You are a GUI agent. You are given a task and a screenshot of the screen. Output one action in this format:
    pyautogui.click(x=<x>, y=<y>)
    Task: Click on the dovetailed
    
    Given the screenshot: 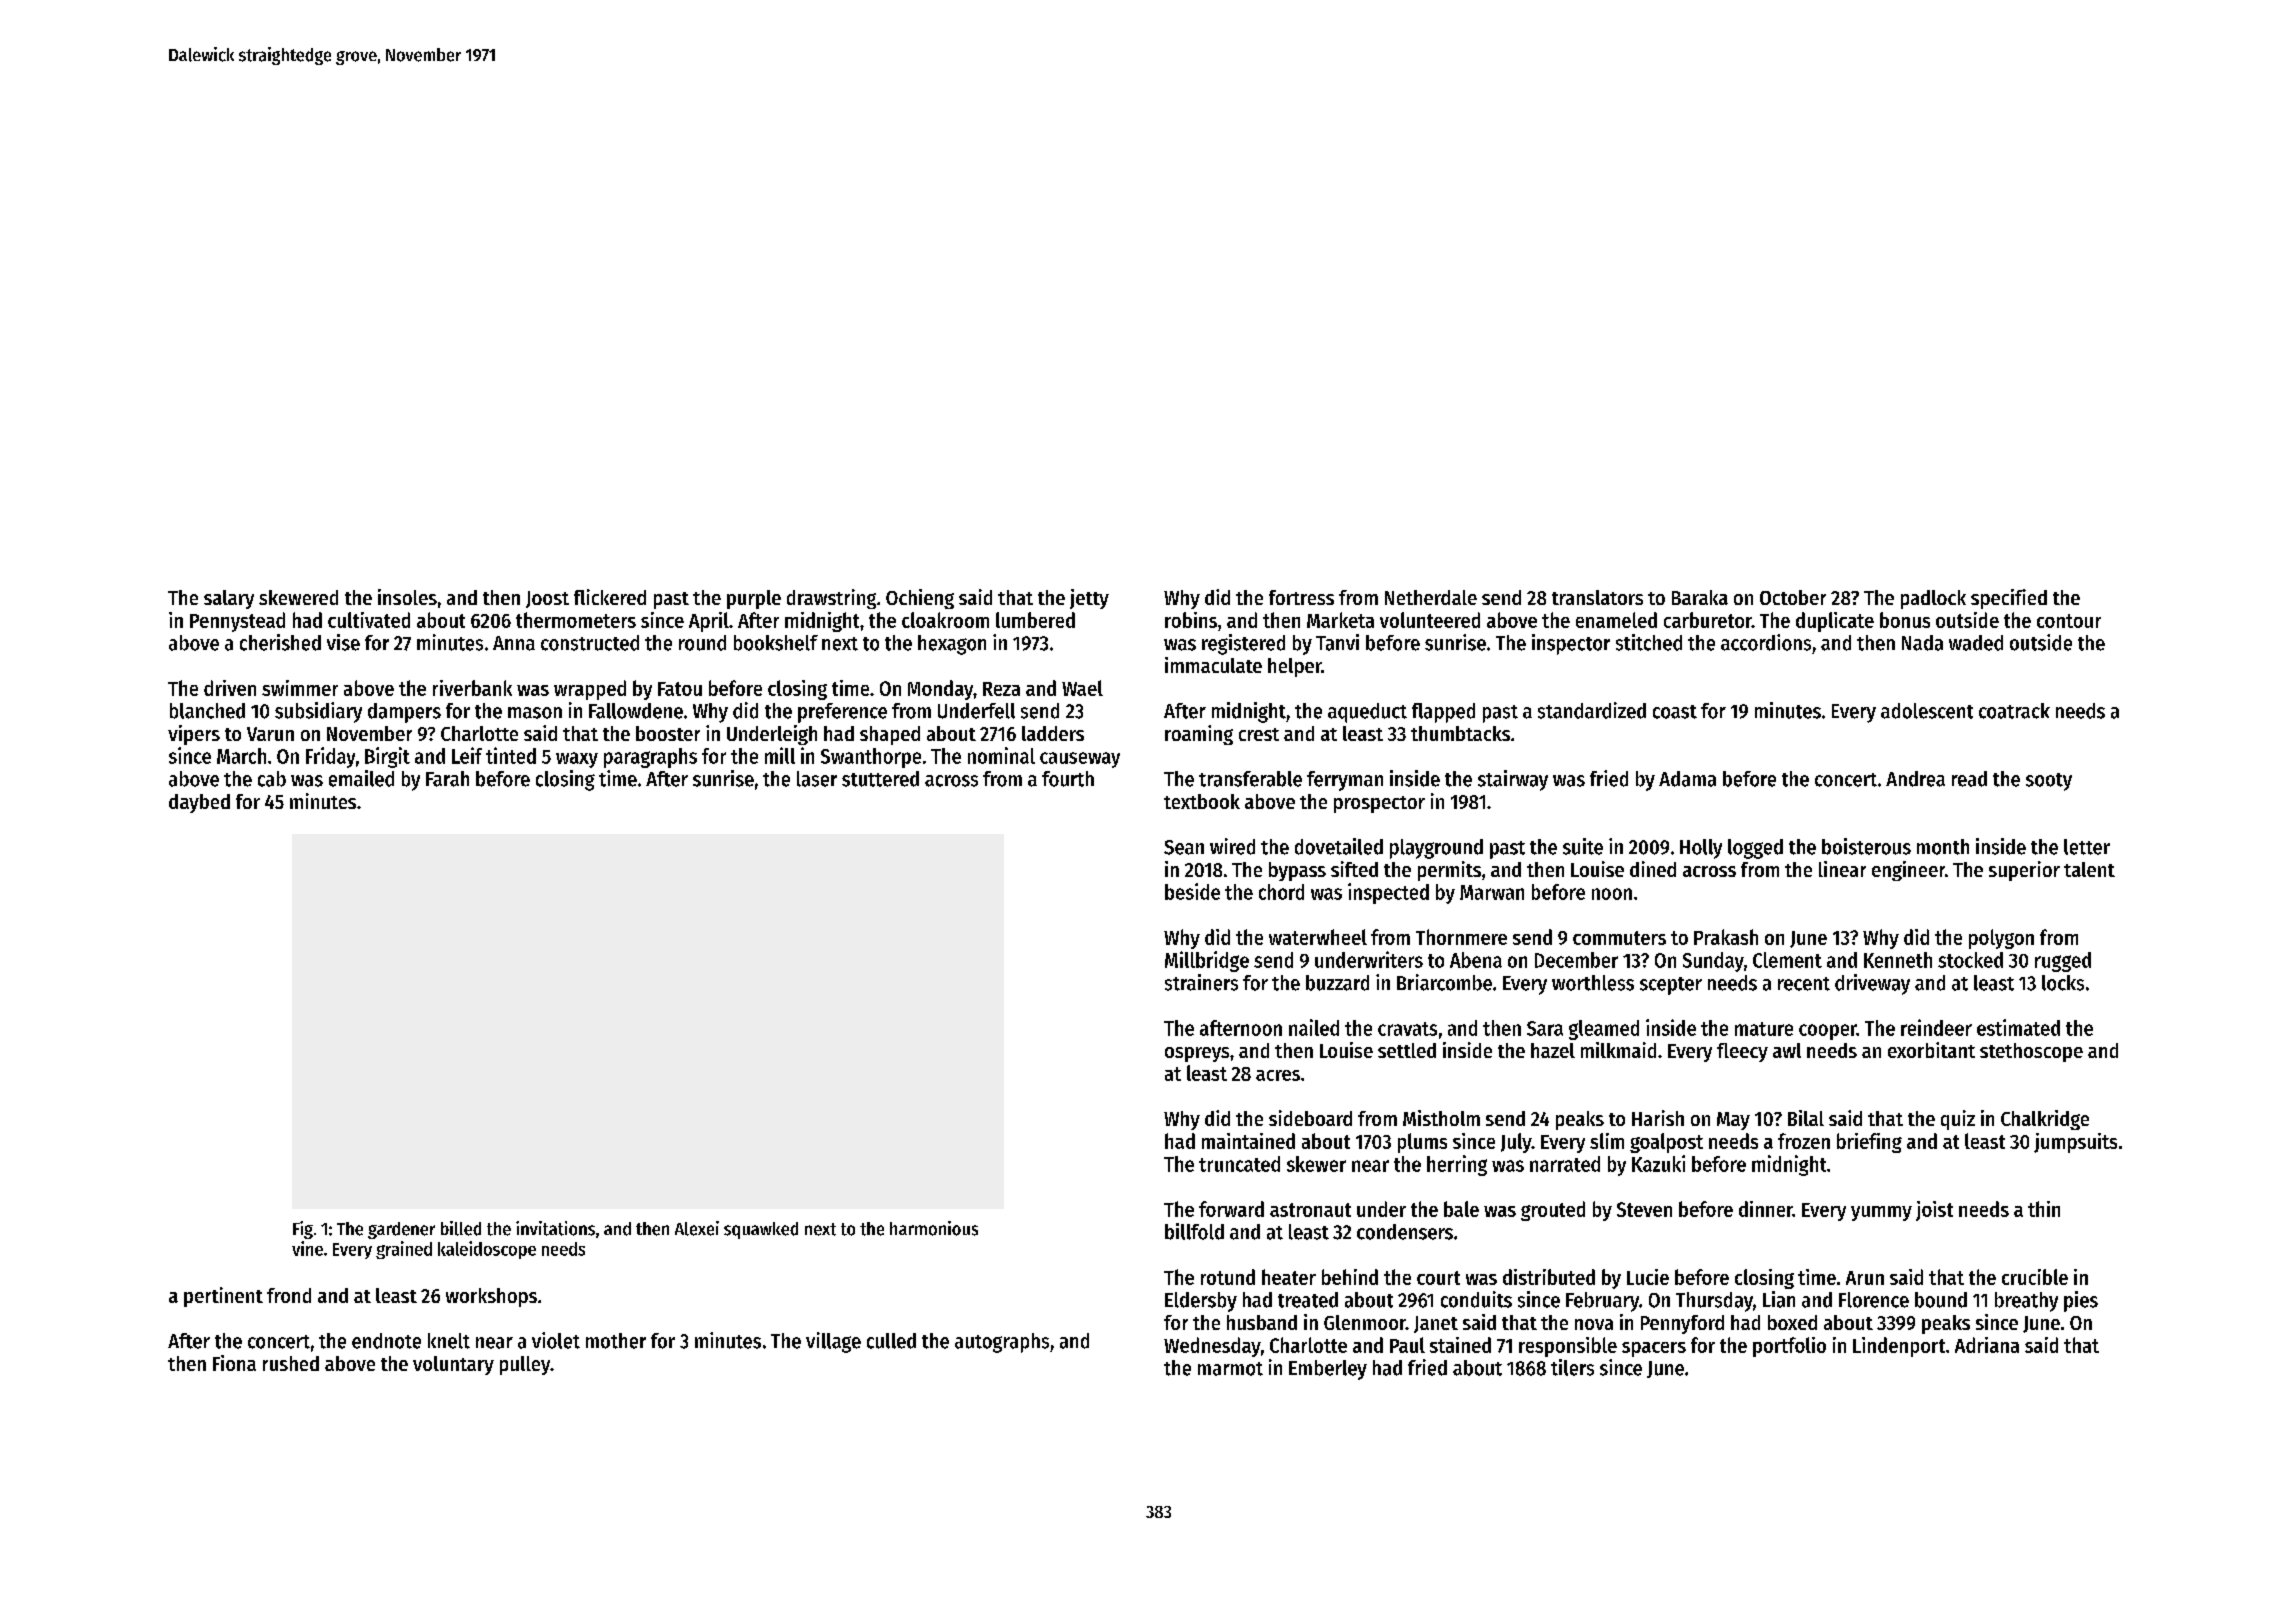 What is the action you would take?
    pyautogui.click(x=1339, y=846)
